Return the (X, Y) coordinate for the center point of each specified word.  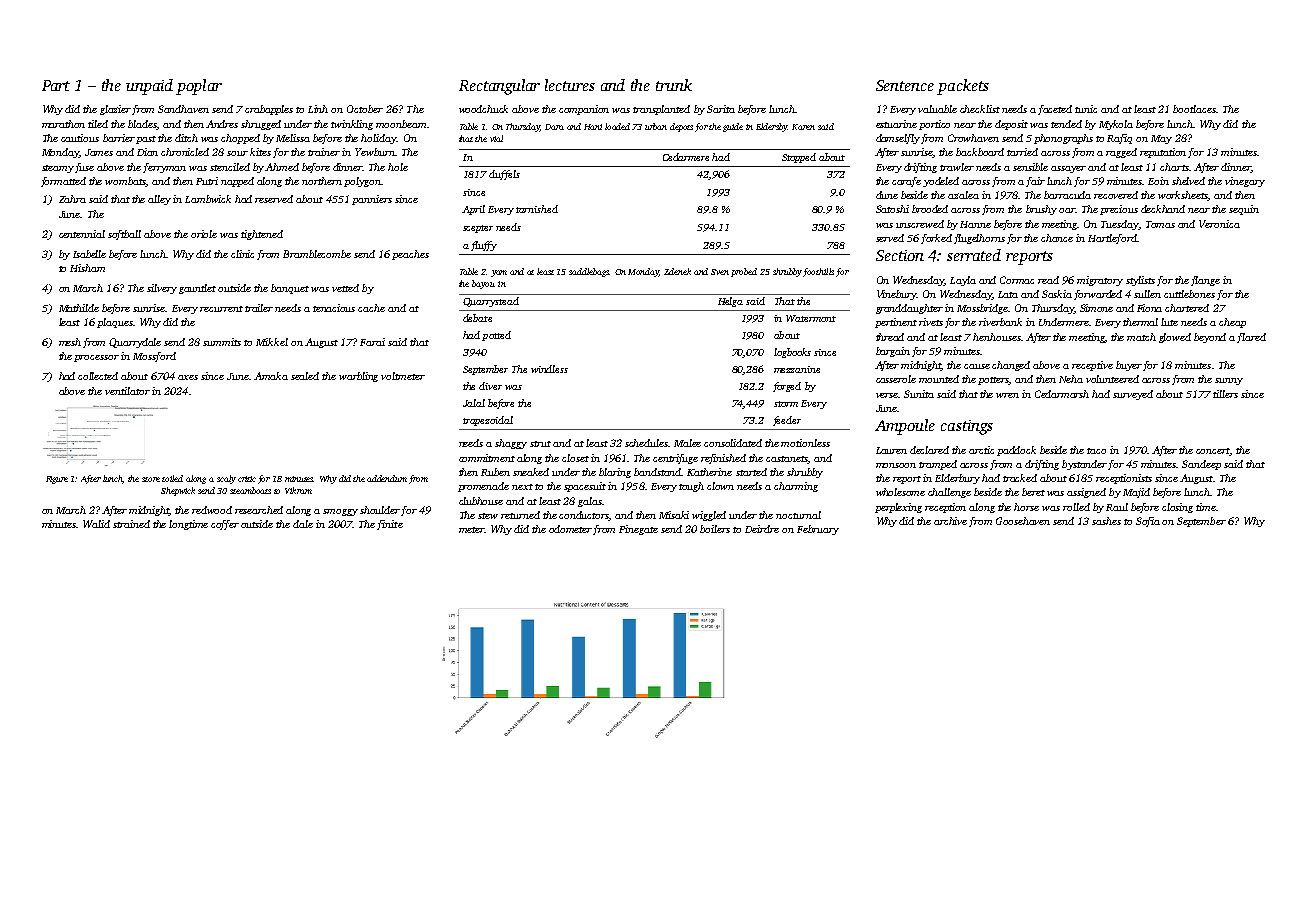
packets (963, 87)
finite (390, 525)
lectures (570, 85)
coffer (225, 525)
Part (56, 85)
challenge (949, 493)
